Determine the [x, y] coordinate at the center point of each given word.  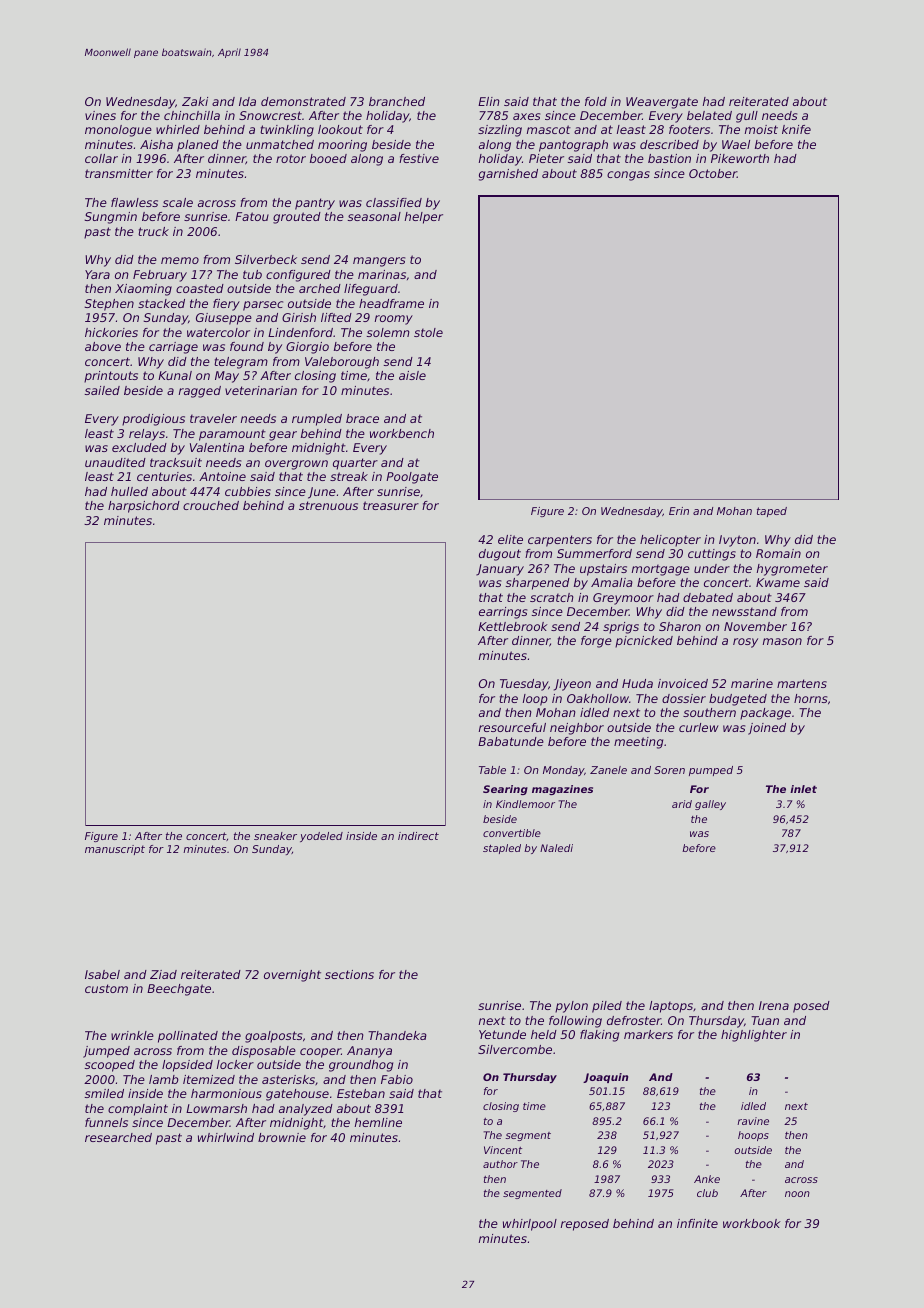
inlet [803, 789]
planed [198, 146]
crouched [211, 505]
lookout [340, 129]
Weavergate [662, 103]
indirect [418, 836]
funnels [106, 1122]
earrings [503, 613]
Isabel [102, 974]
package [765, 714]
